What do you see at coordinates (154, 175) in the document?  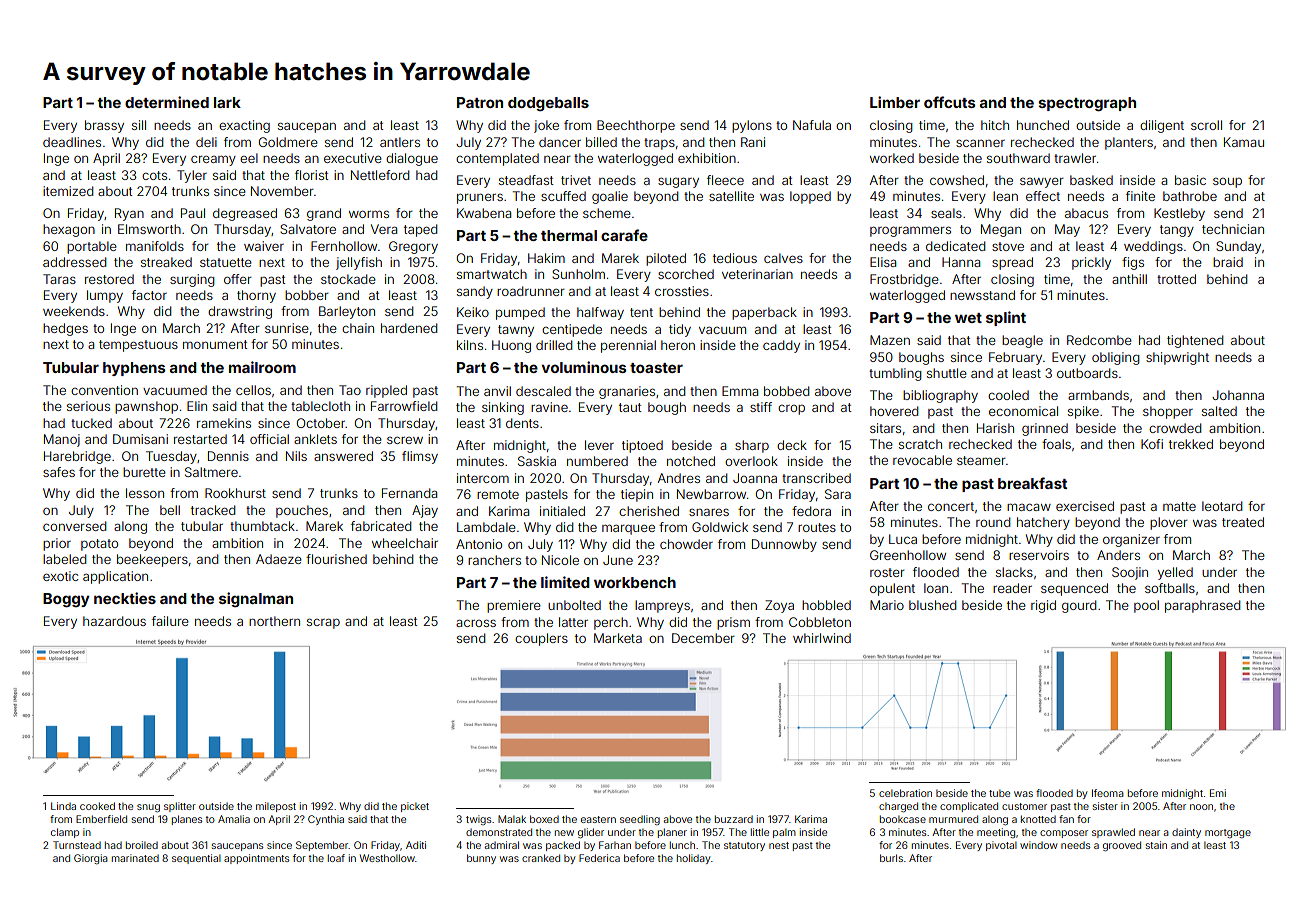 I see `cots` at bounding box center [154, 175].
